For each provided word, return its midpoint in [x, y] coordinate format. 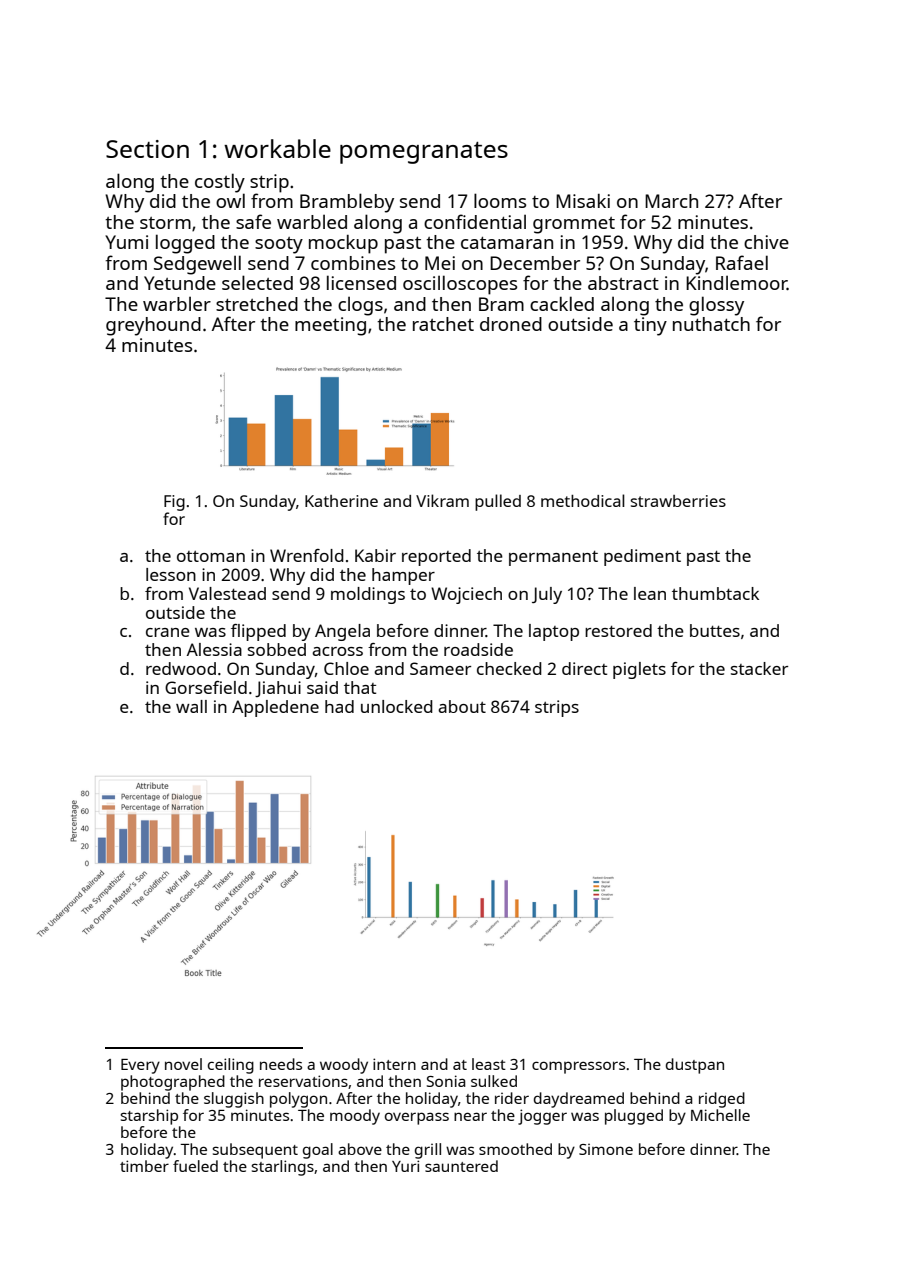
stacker [759, 668]
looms [500, 200]
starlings [283, 1168]
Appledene [275, 708]
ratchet [443, 324]
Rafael [742, 262]
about [462, 706]
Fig [174, 503]
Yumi [126, 242]
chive [766, 242]
